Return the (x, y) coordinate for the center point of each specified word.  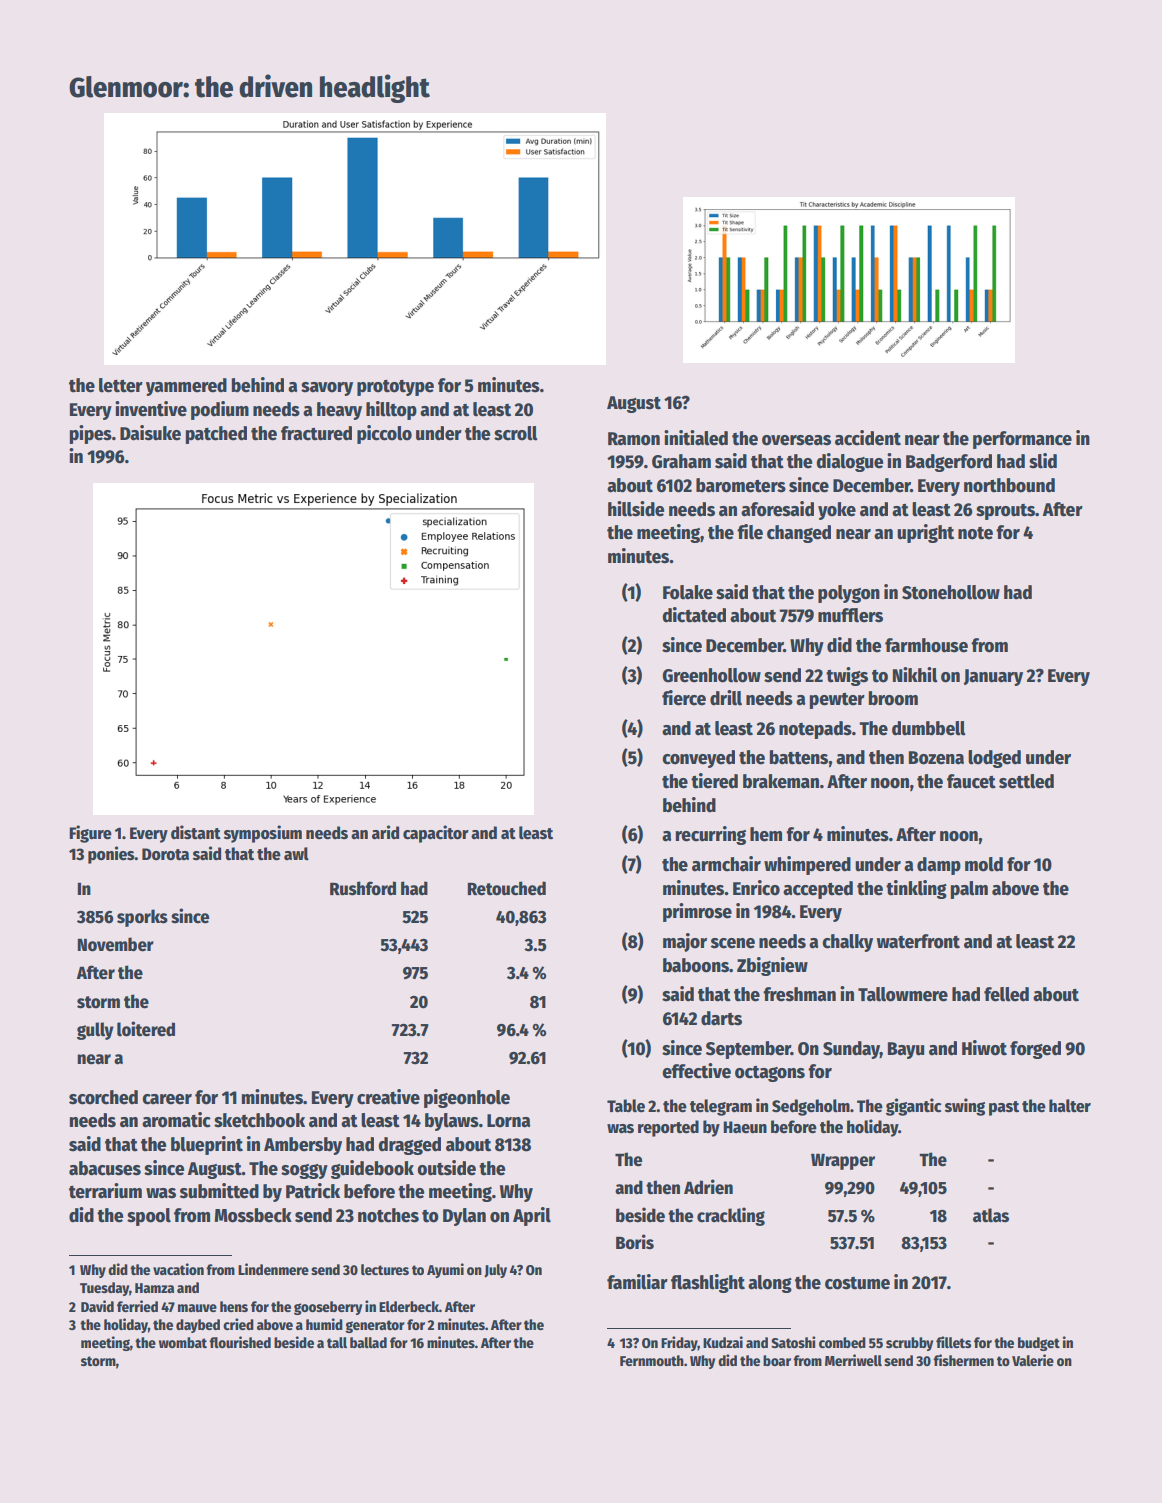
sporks (142, 918)
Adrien (708, 1187)
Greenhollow (711, 675)
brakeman (781, 781)
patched (216, 435)
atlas (991, 1215)
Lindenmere (273, 1269)
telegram (721, 1107)
